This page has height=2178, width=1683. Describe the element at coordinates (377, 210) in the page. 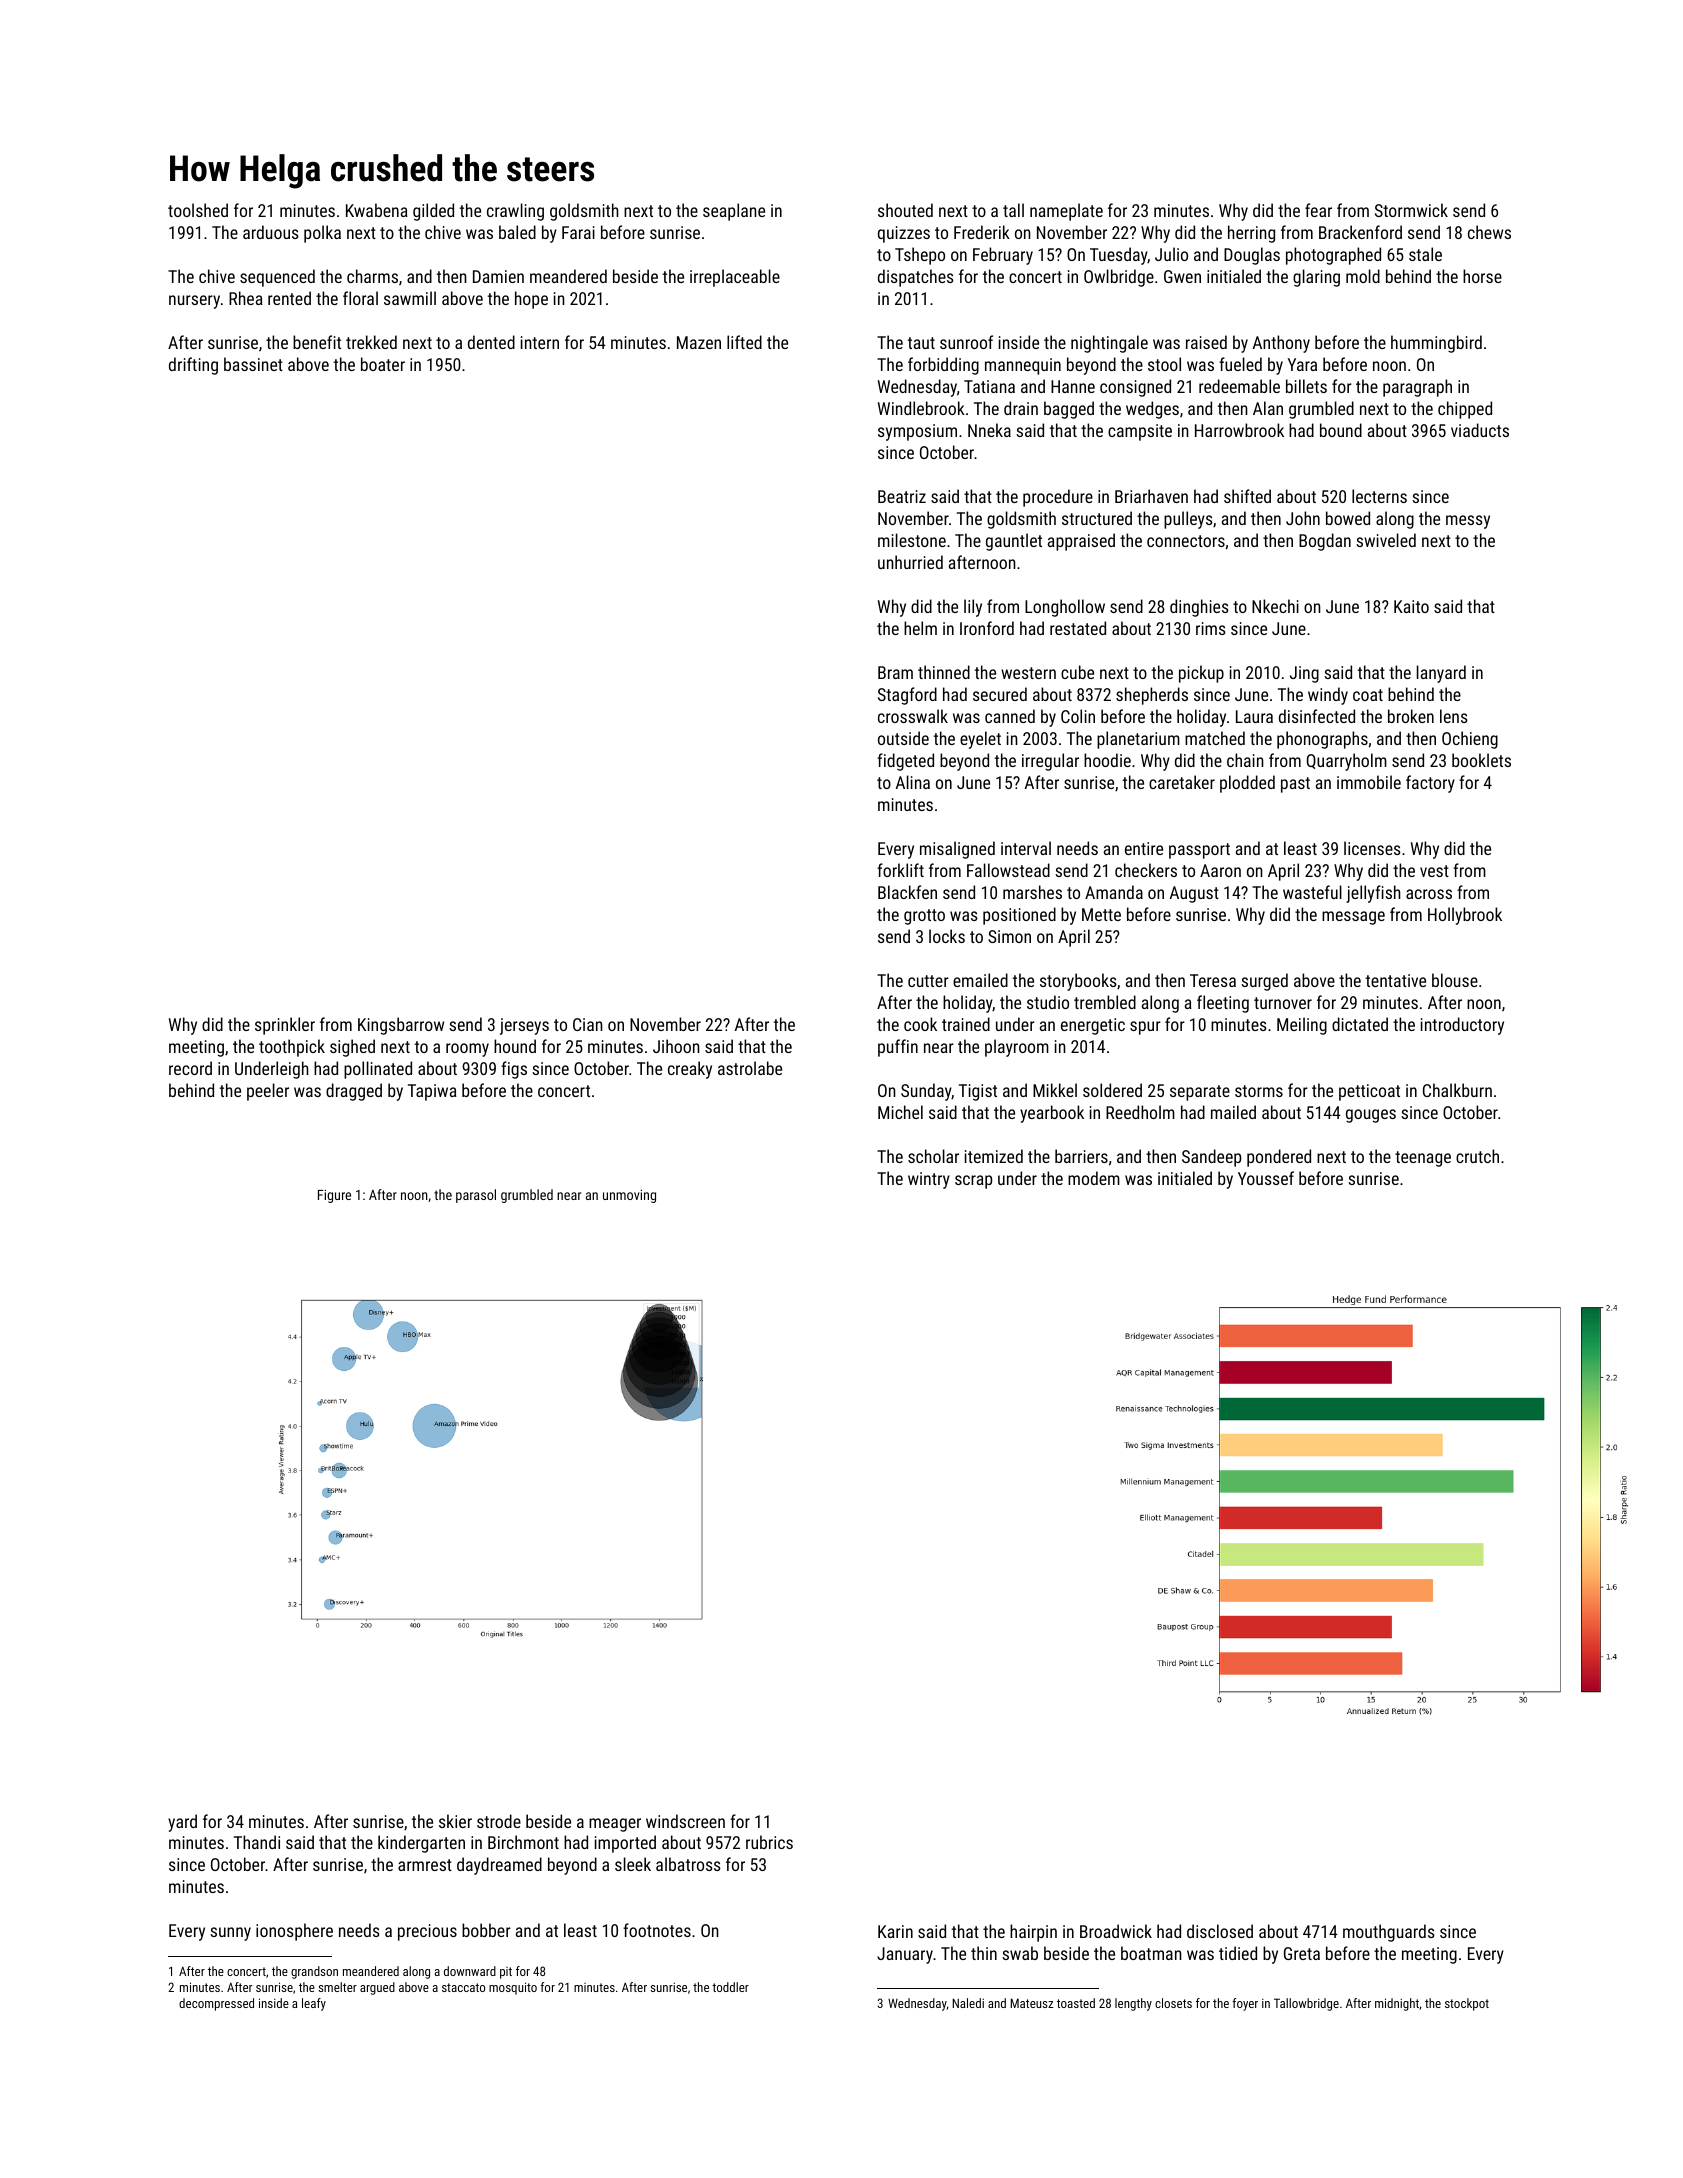

I see `Kwabena` at that location.
